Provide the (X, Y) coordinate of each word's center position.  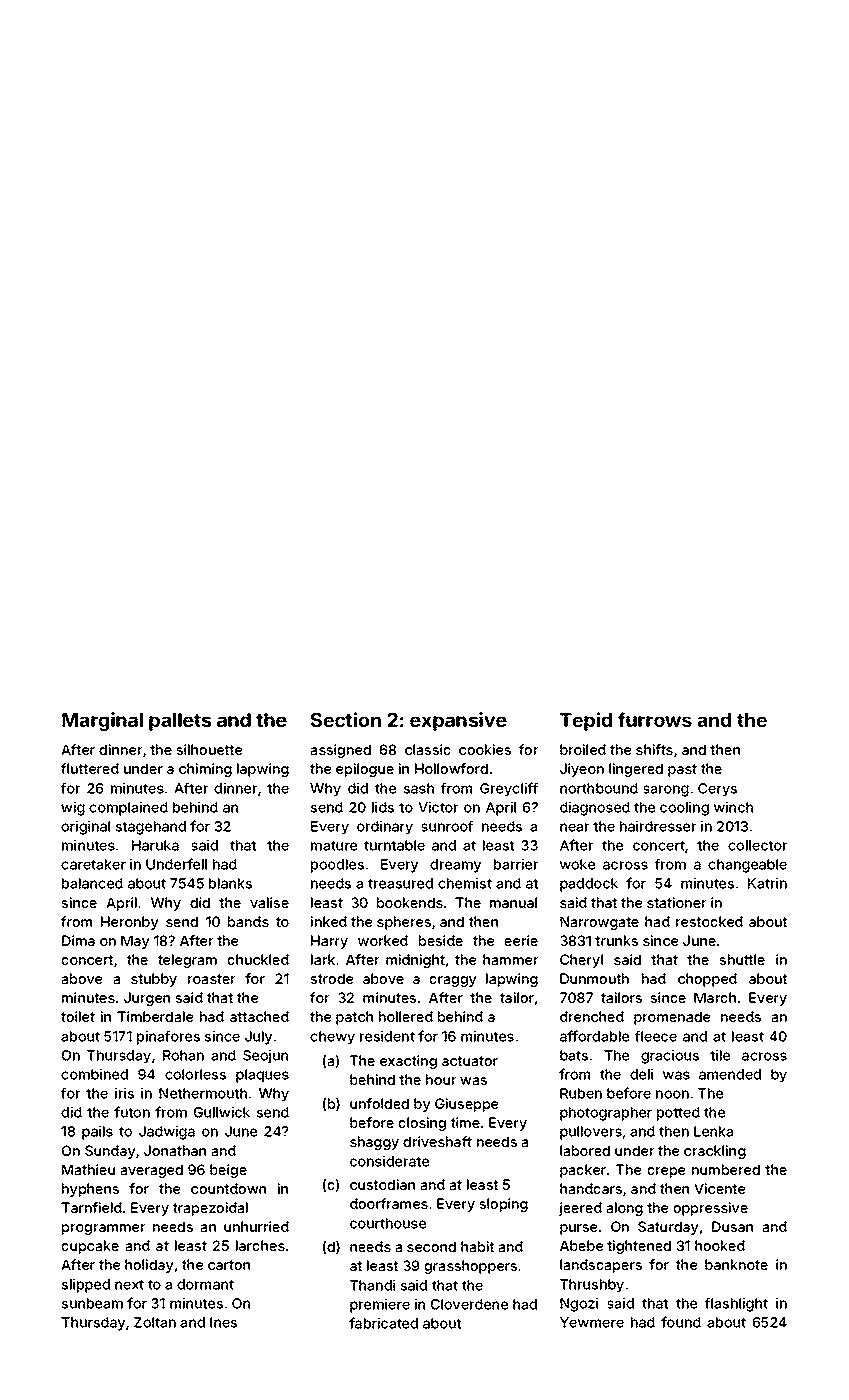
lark (323, 959)
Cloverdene (469, 1304)
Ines (223, 1322)
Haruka (155, 845)
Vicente (719, 1188)
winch (733, 807)
